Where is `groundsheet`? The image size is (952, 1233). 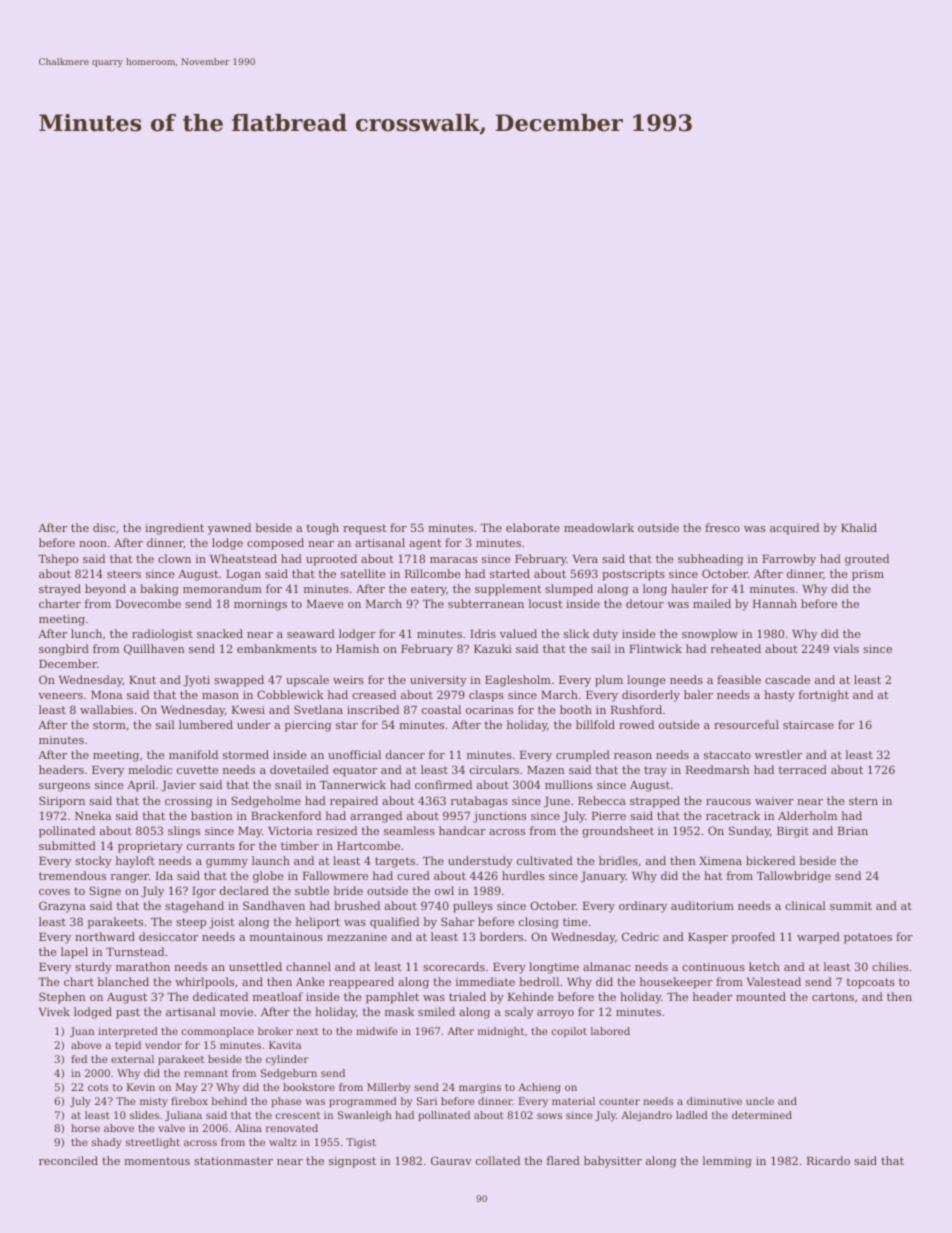 groundsheet is located at coordinates (618, 832).
